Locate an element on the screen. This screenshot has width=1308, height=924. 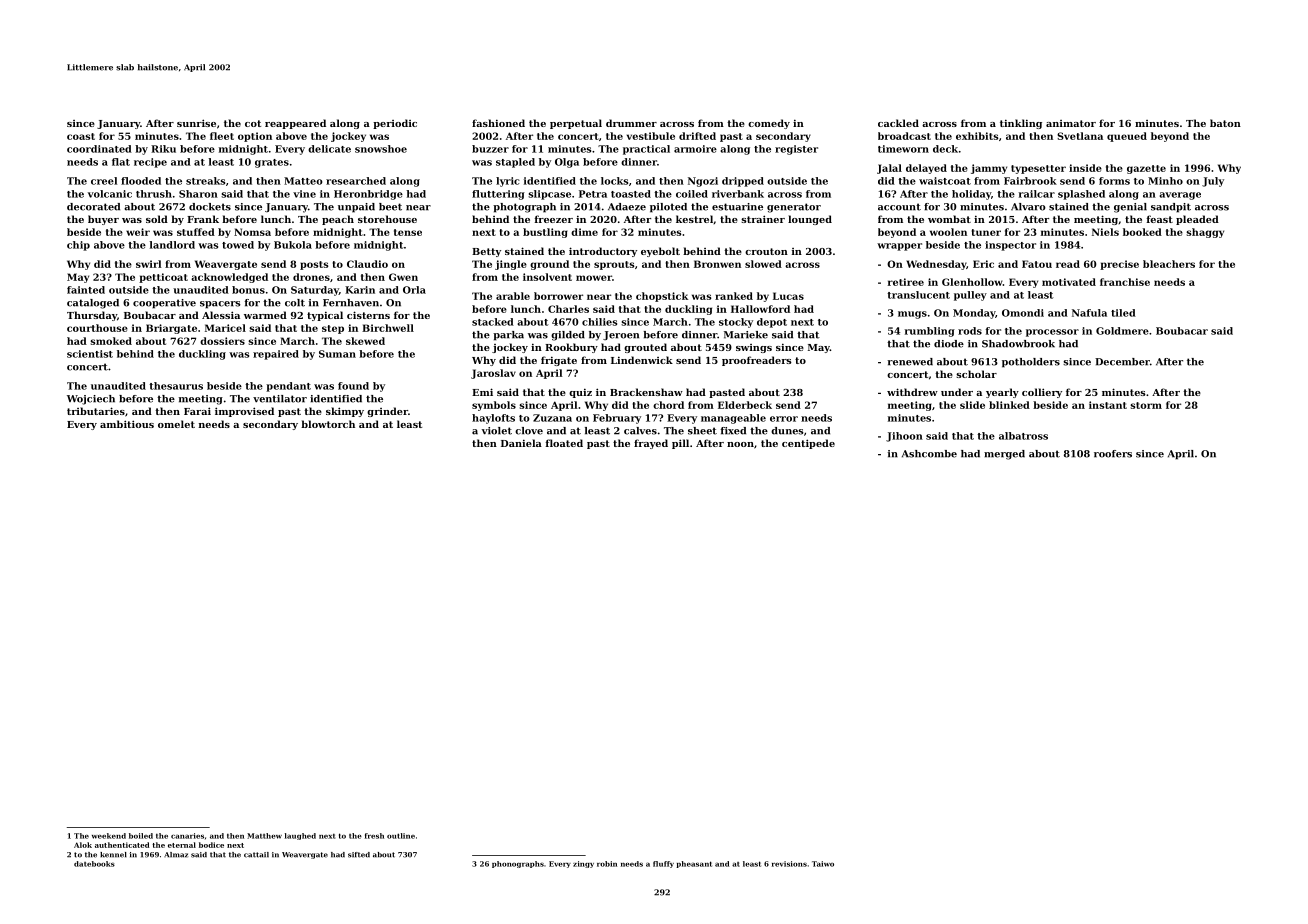
insolvent is located at coordinates (547, 277).
